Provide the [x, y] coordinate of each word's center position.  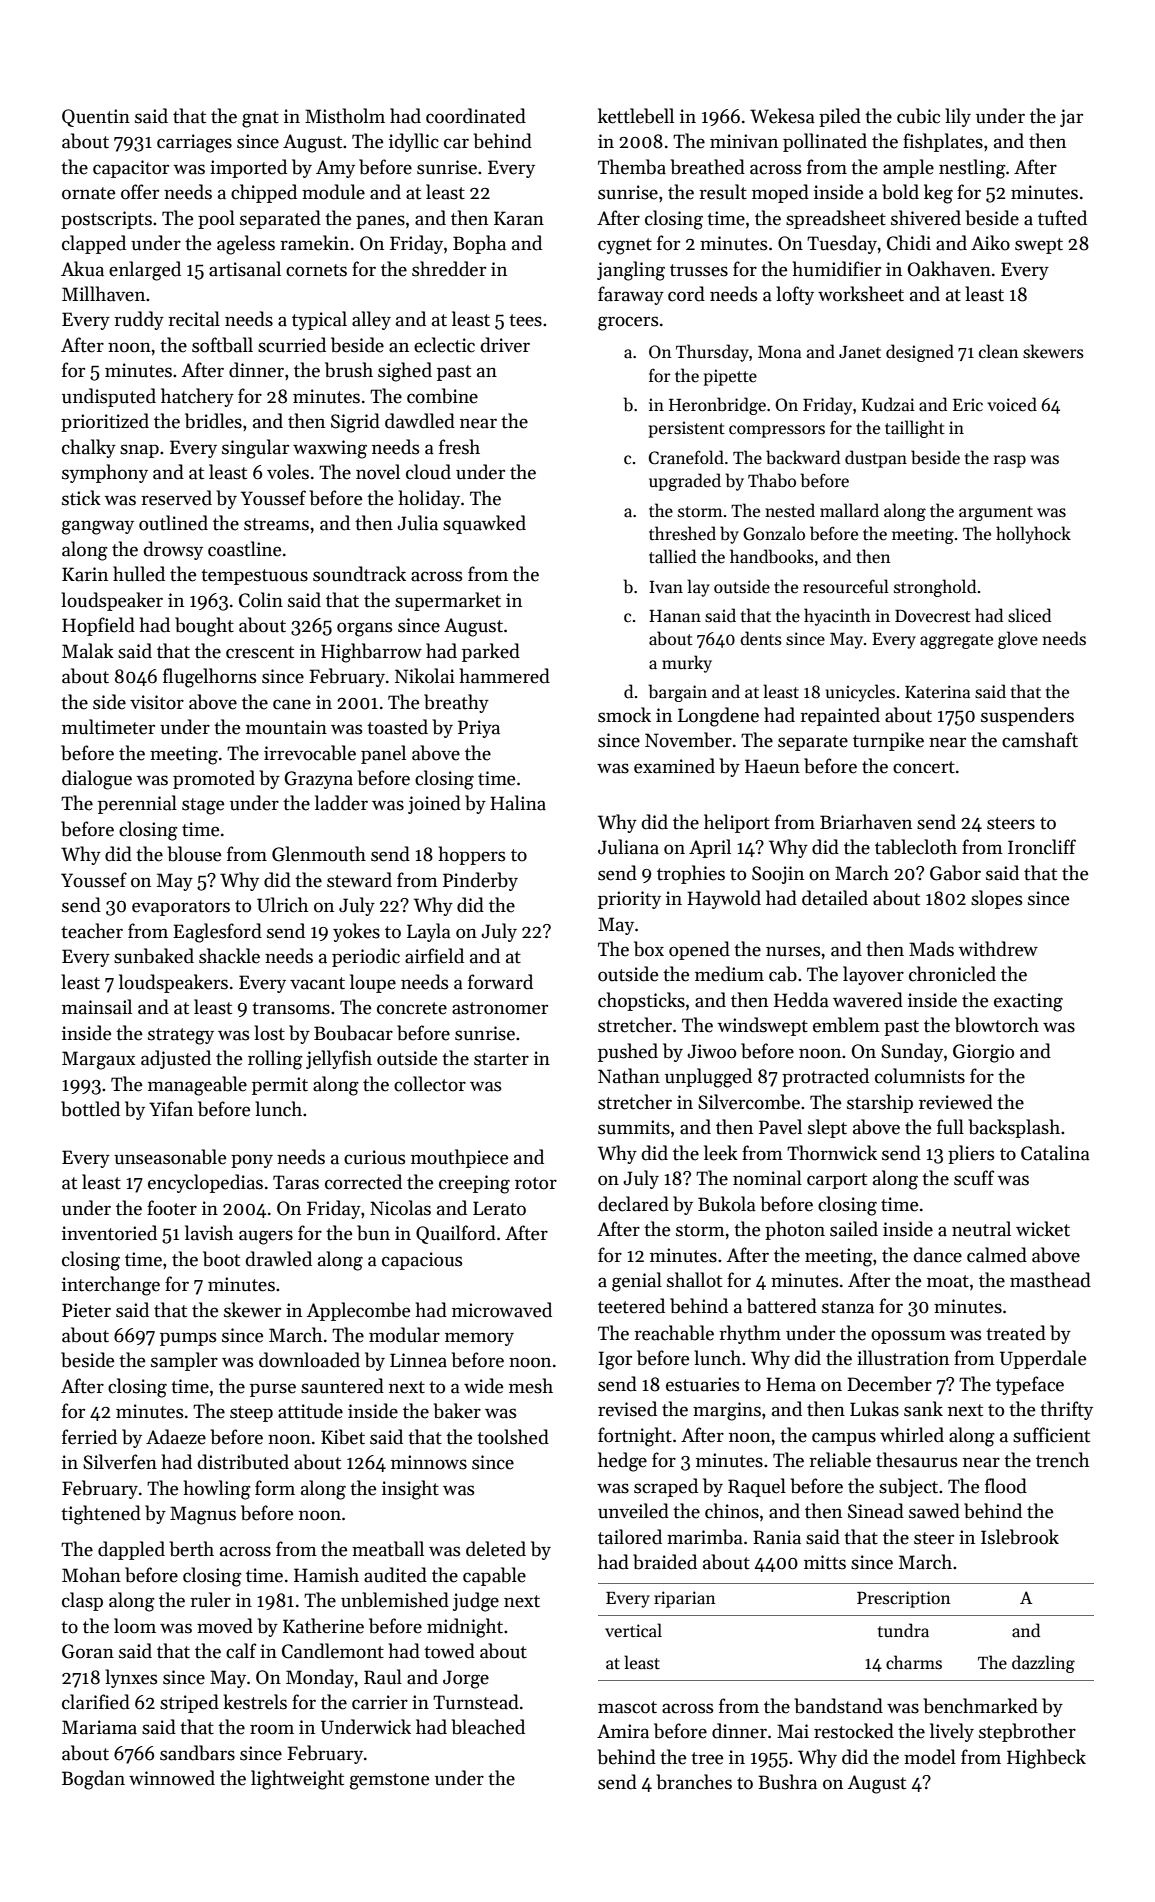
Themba [632, 167]
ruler [210, 1600]
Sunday [912, 1052]
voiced [1012, 404]
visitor [157, 702]
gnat [260, 119]
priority [629, 900]
